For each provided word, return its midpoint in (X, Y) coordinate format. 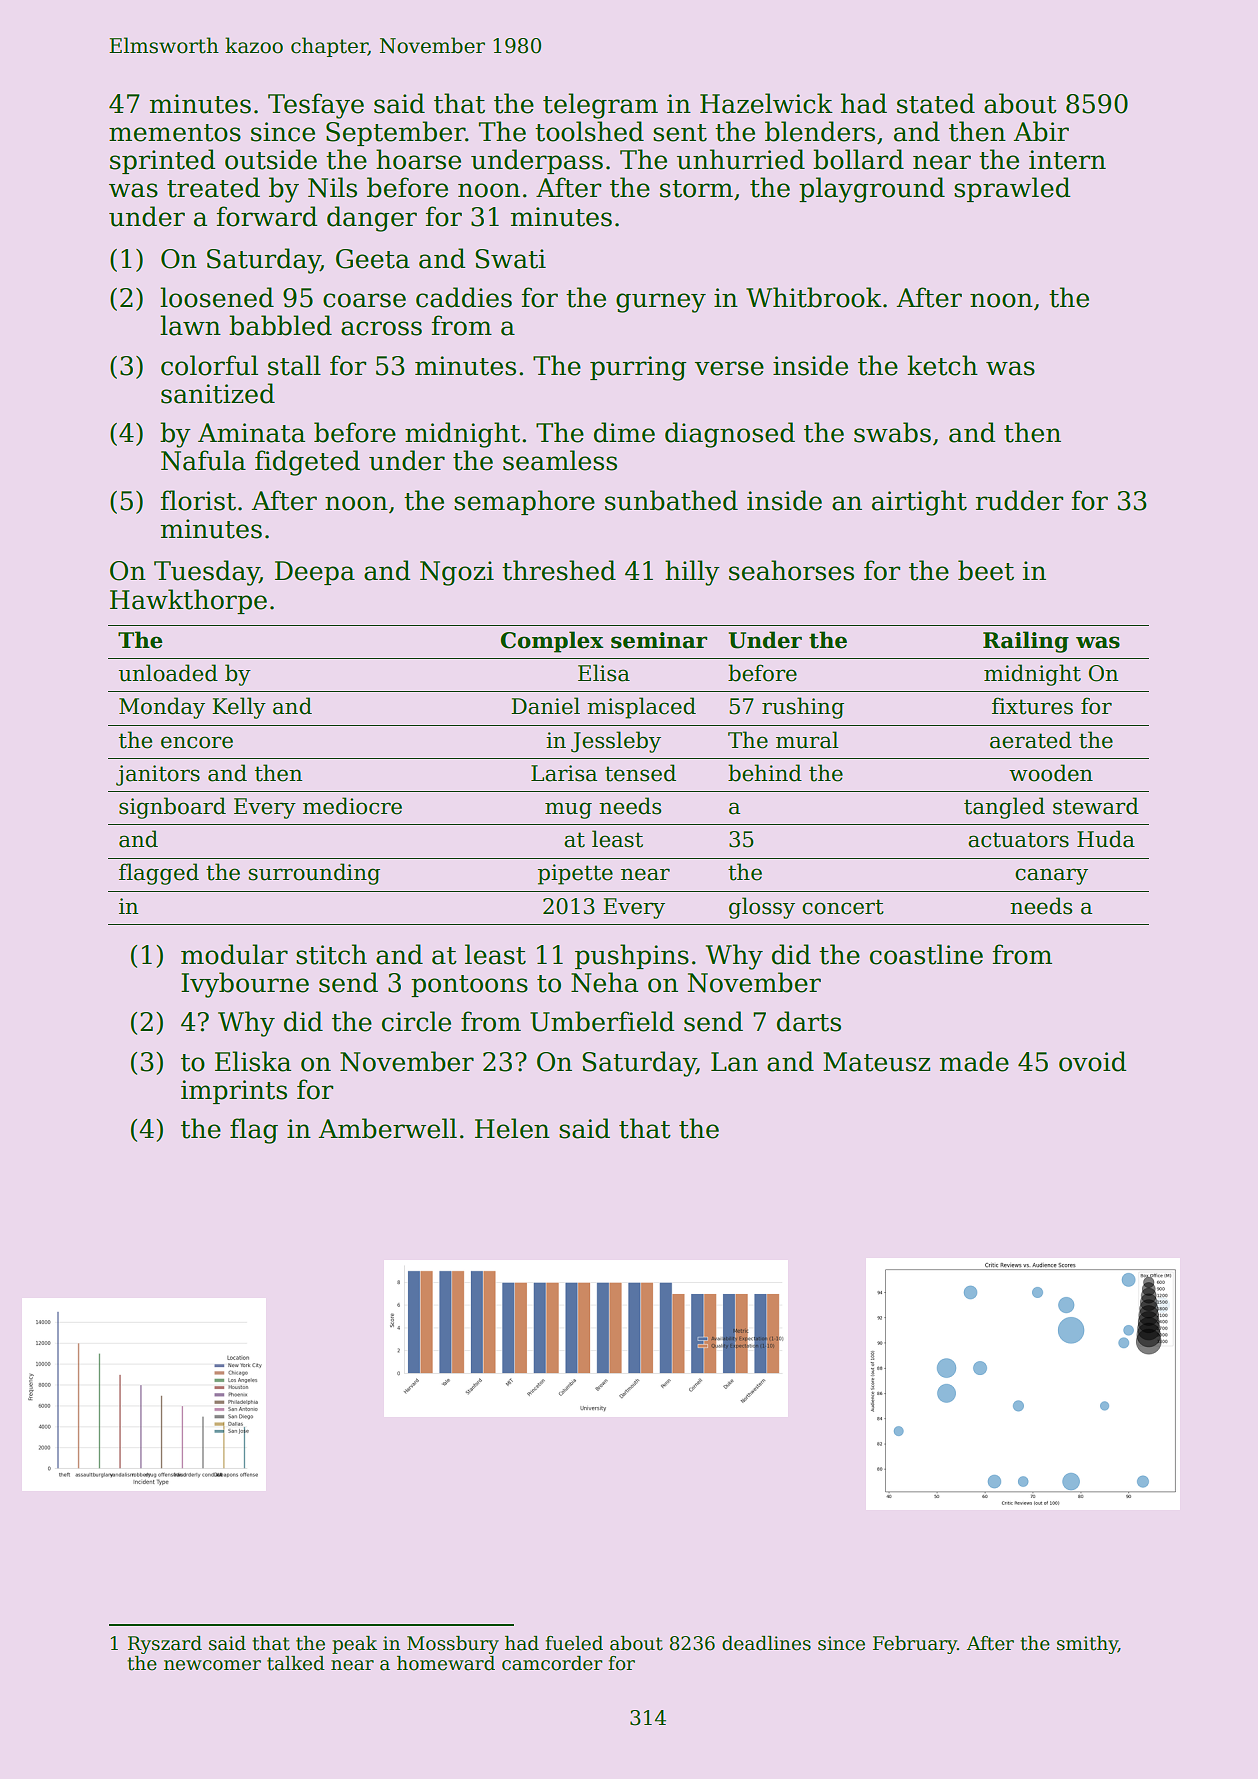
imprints (234, 1092)
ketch (942, 365)
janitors (158, 775)
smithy (1087, 1645)
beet (986, 570)
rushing (803, 708)
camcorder (552, 1663)
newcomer (212, 1665)
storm (696, 189)
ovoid (1092, 1061)
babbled (280, 325)
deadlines (766, 1643)
